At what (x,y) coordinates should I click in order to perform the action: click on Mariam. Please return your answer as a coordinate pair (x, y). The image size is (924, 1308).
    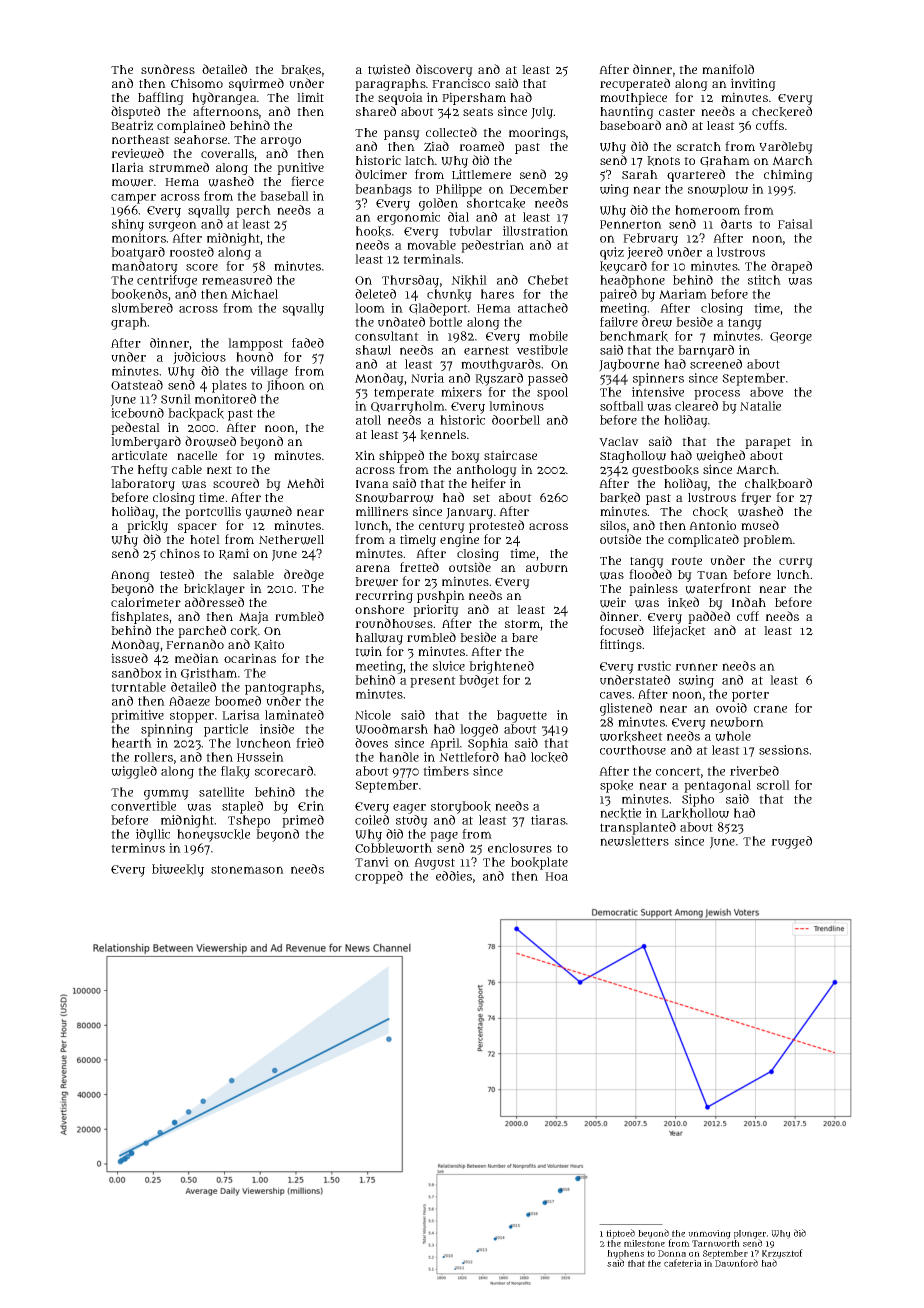
    Looking at the image, I should click on (683, 294).
